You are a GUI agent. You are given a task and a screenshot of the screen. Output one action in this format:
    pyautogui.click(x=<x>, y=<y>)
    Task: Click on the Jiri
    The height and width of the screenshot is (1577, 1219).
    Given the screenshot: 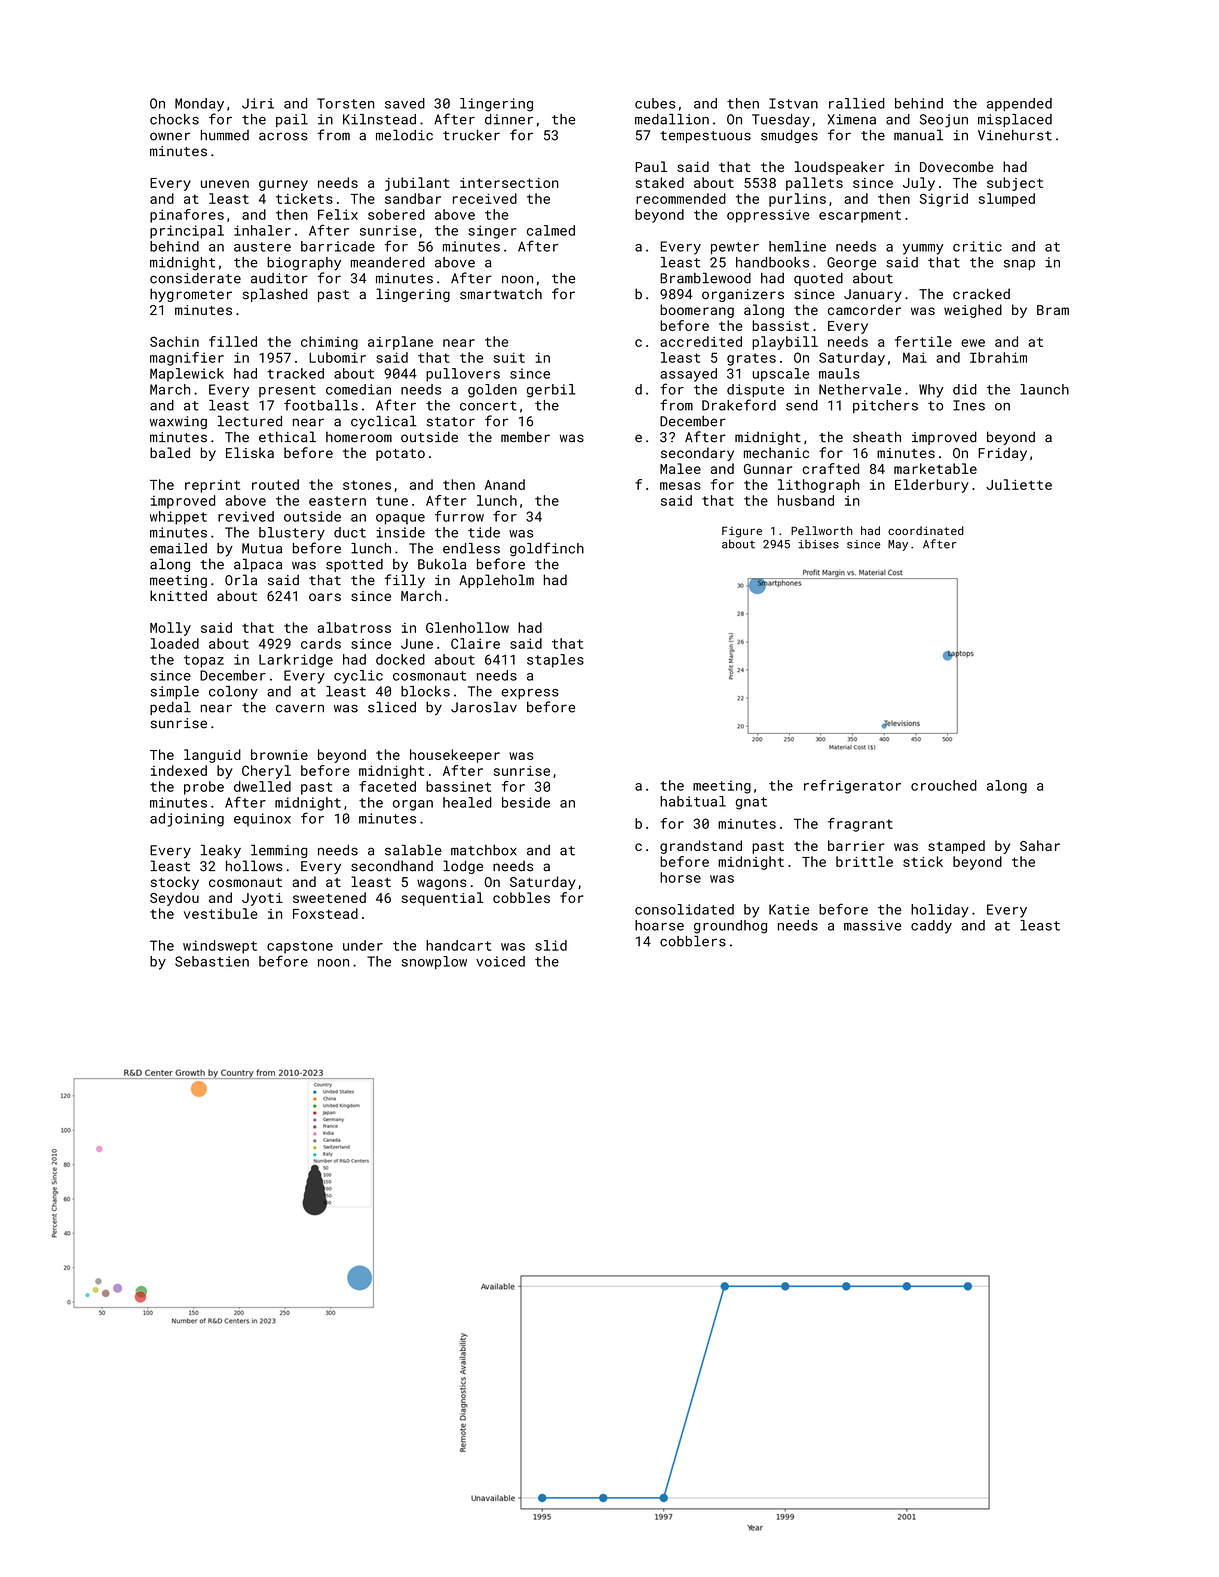 What is the action you would take?
    pyautogui.click(x=258, y=103)
